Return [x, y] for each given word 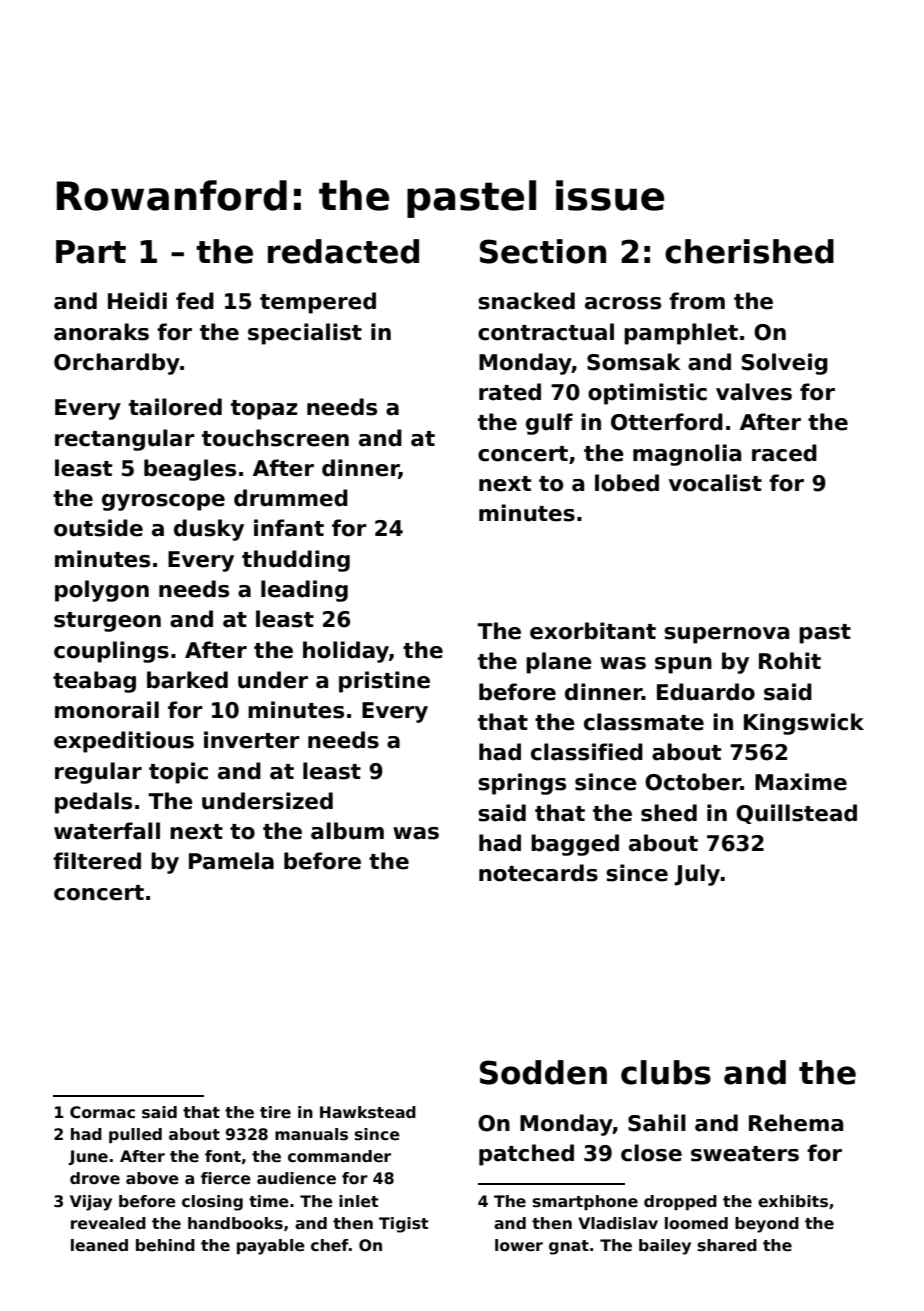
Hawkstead [368, 1112]
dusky [209, 530]
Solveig [785, 364]
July [697, 875]
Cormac [102, 1112]
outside [98, 528]
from [697, 301]
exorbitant [593, 631]
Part [91, 252]
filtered [97, 861]
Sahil [657, 1123]
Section [543, 251]
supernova [726, 635]
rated [510, 392]
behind [165, 1245]
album [347, 831]
